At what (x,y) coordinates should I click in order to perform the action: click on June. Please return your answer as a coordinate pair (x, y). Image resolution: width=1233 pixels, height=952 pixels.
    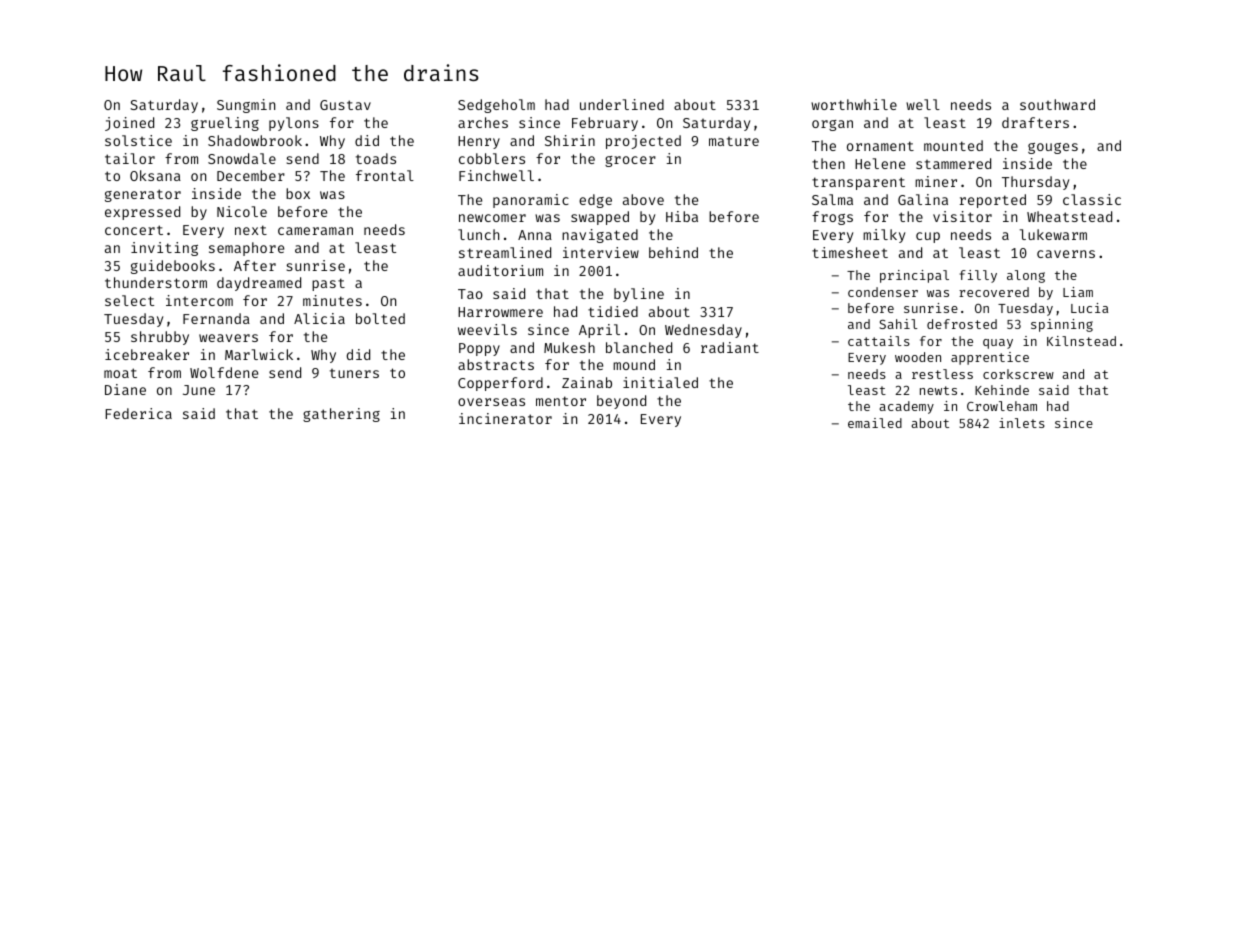
    Looking at the image, I should click on (199, 390).
